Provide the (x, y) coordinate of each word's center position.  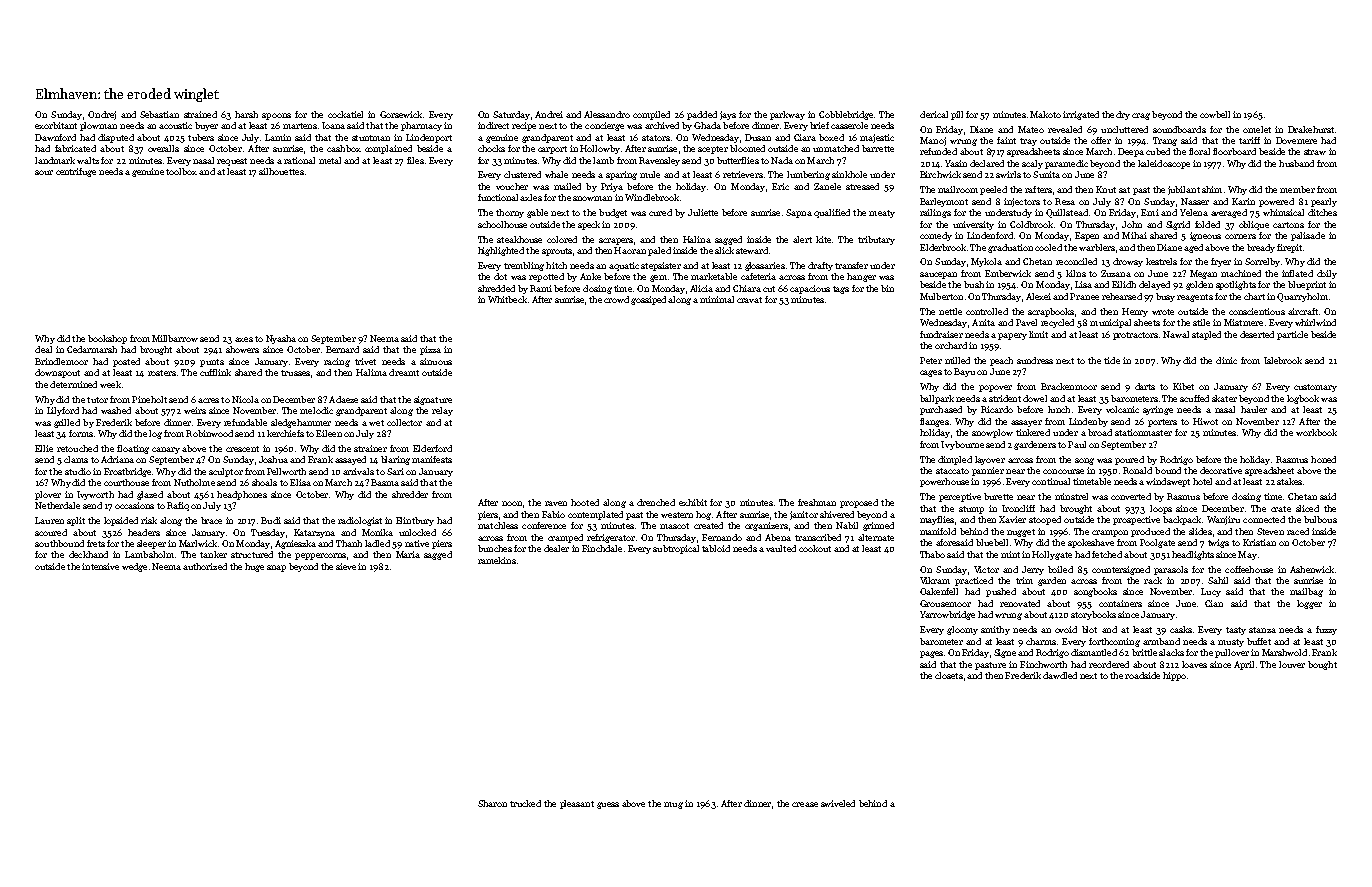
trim (1024, 580)
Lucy (1211, 592)
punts (212, 363)
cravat (749, 300)
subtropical (676, 549)
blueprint (1307, 285)
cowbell (1215, 114)
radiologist (360, 521)
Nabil (847, 525)
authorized (205, 566)
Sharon (492, 803)
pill (957, 115)
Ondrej (102, 115)
